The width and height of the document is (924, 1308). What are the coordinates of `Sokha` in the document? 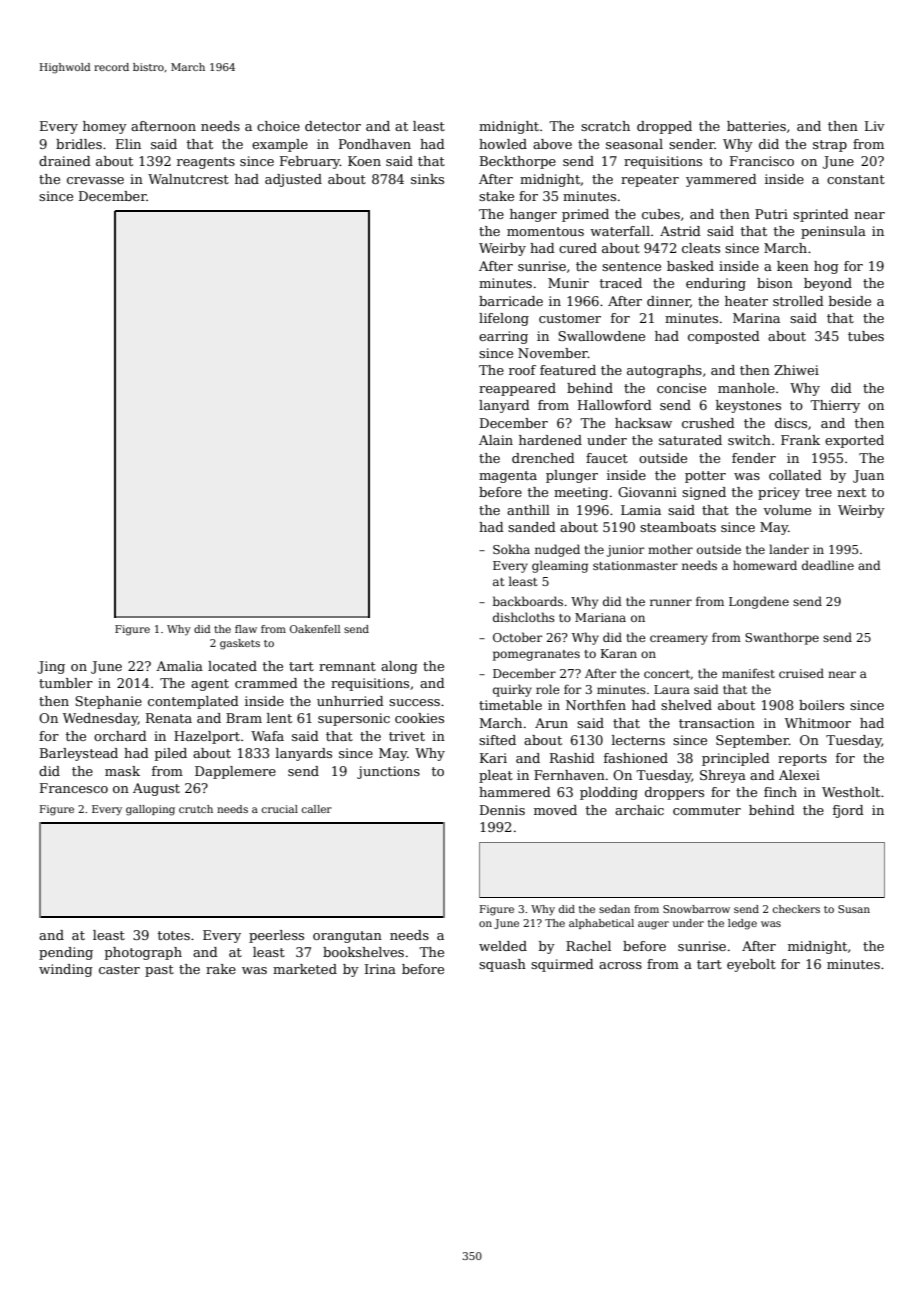 It's located at (511, 549).
